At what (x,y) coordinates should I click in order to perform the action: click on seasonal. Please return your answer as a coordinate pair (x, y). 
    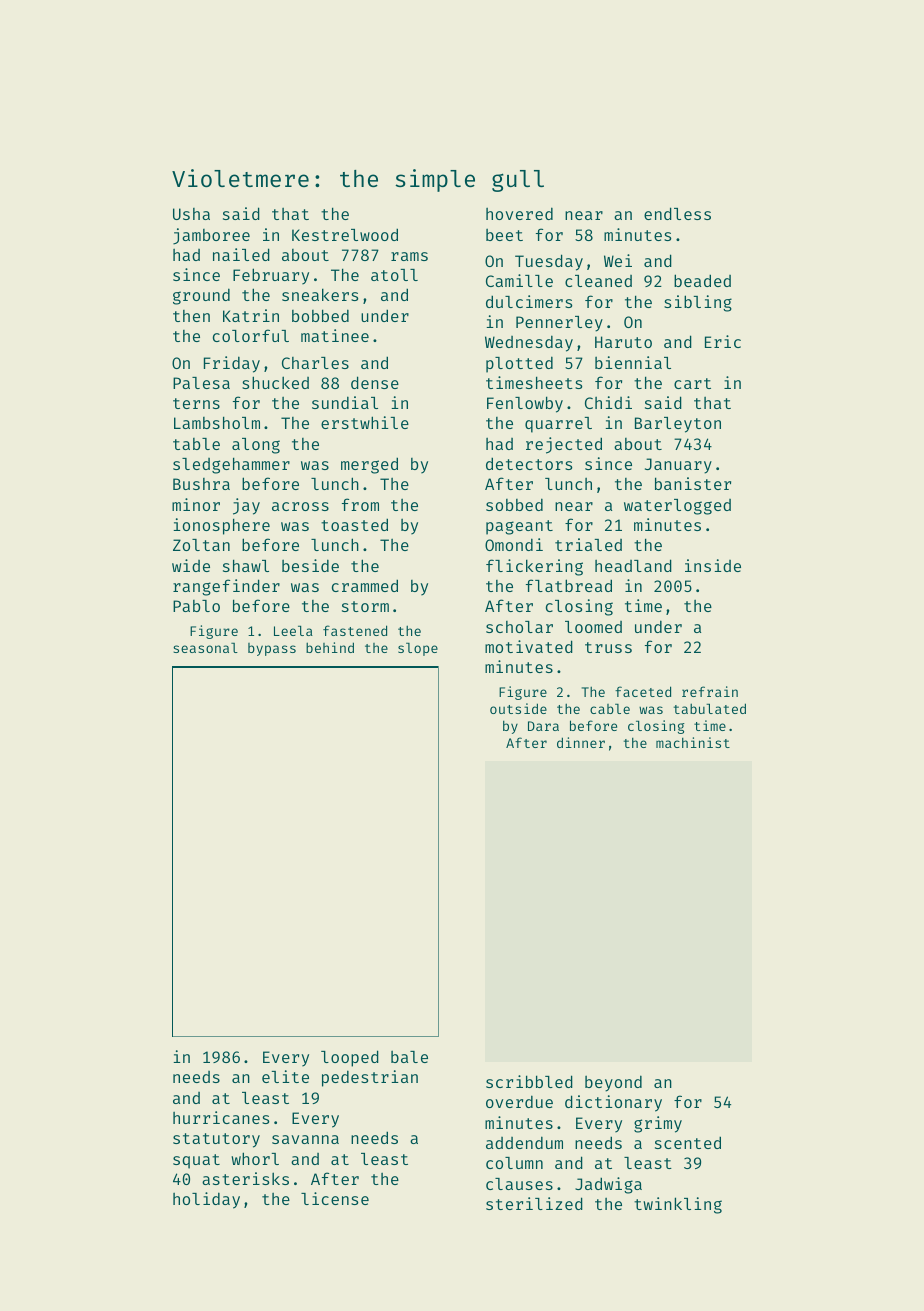
    Looking at the image, I should click on (205, 647).
